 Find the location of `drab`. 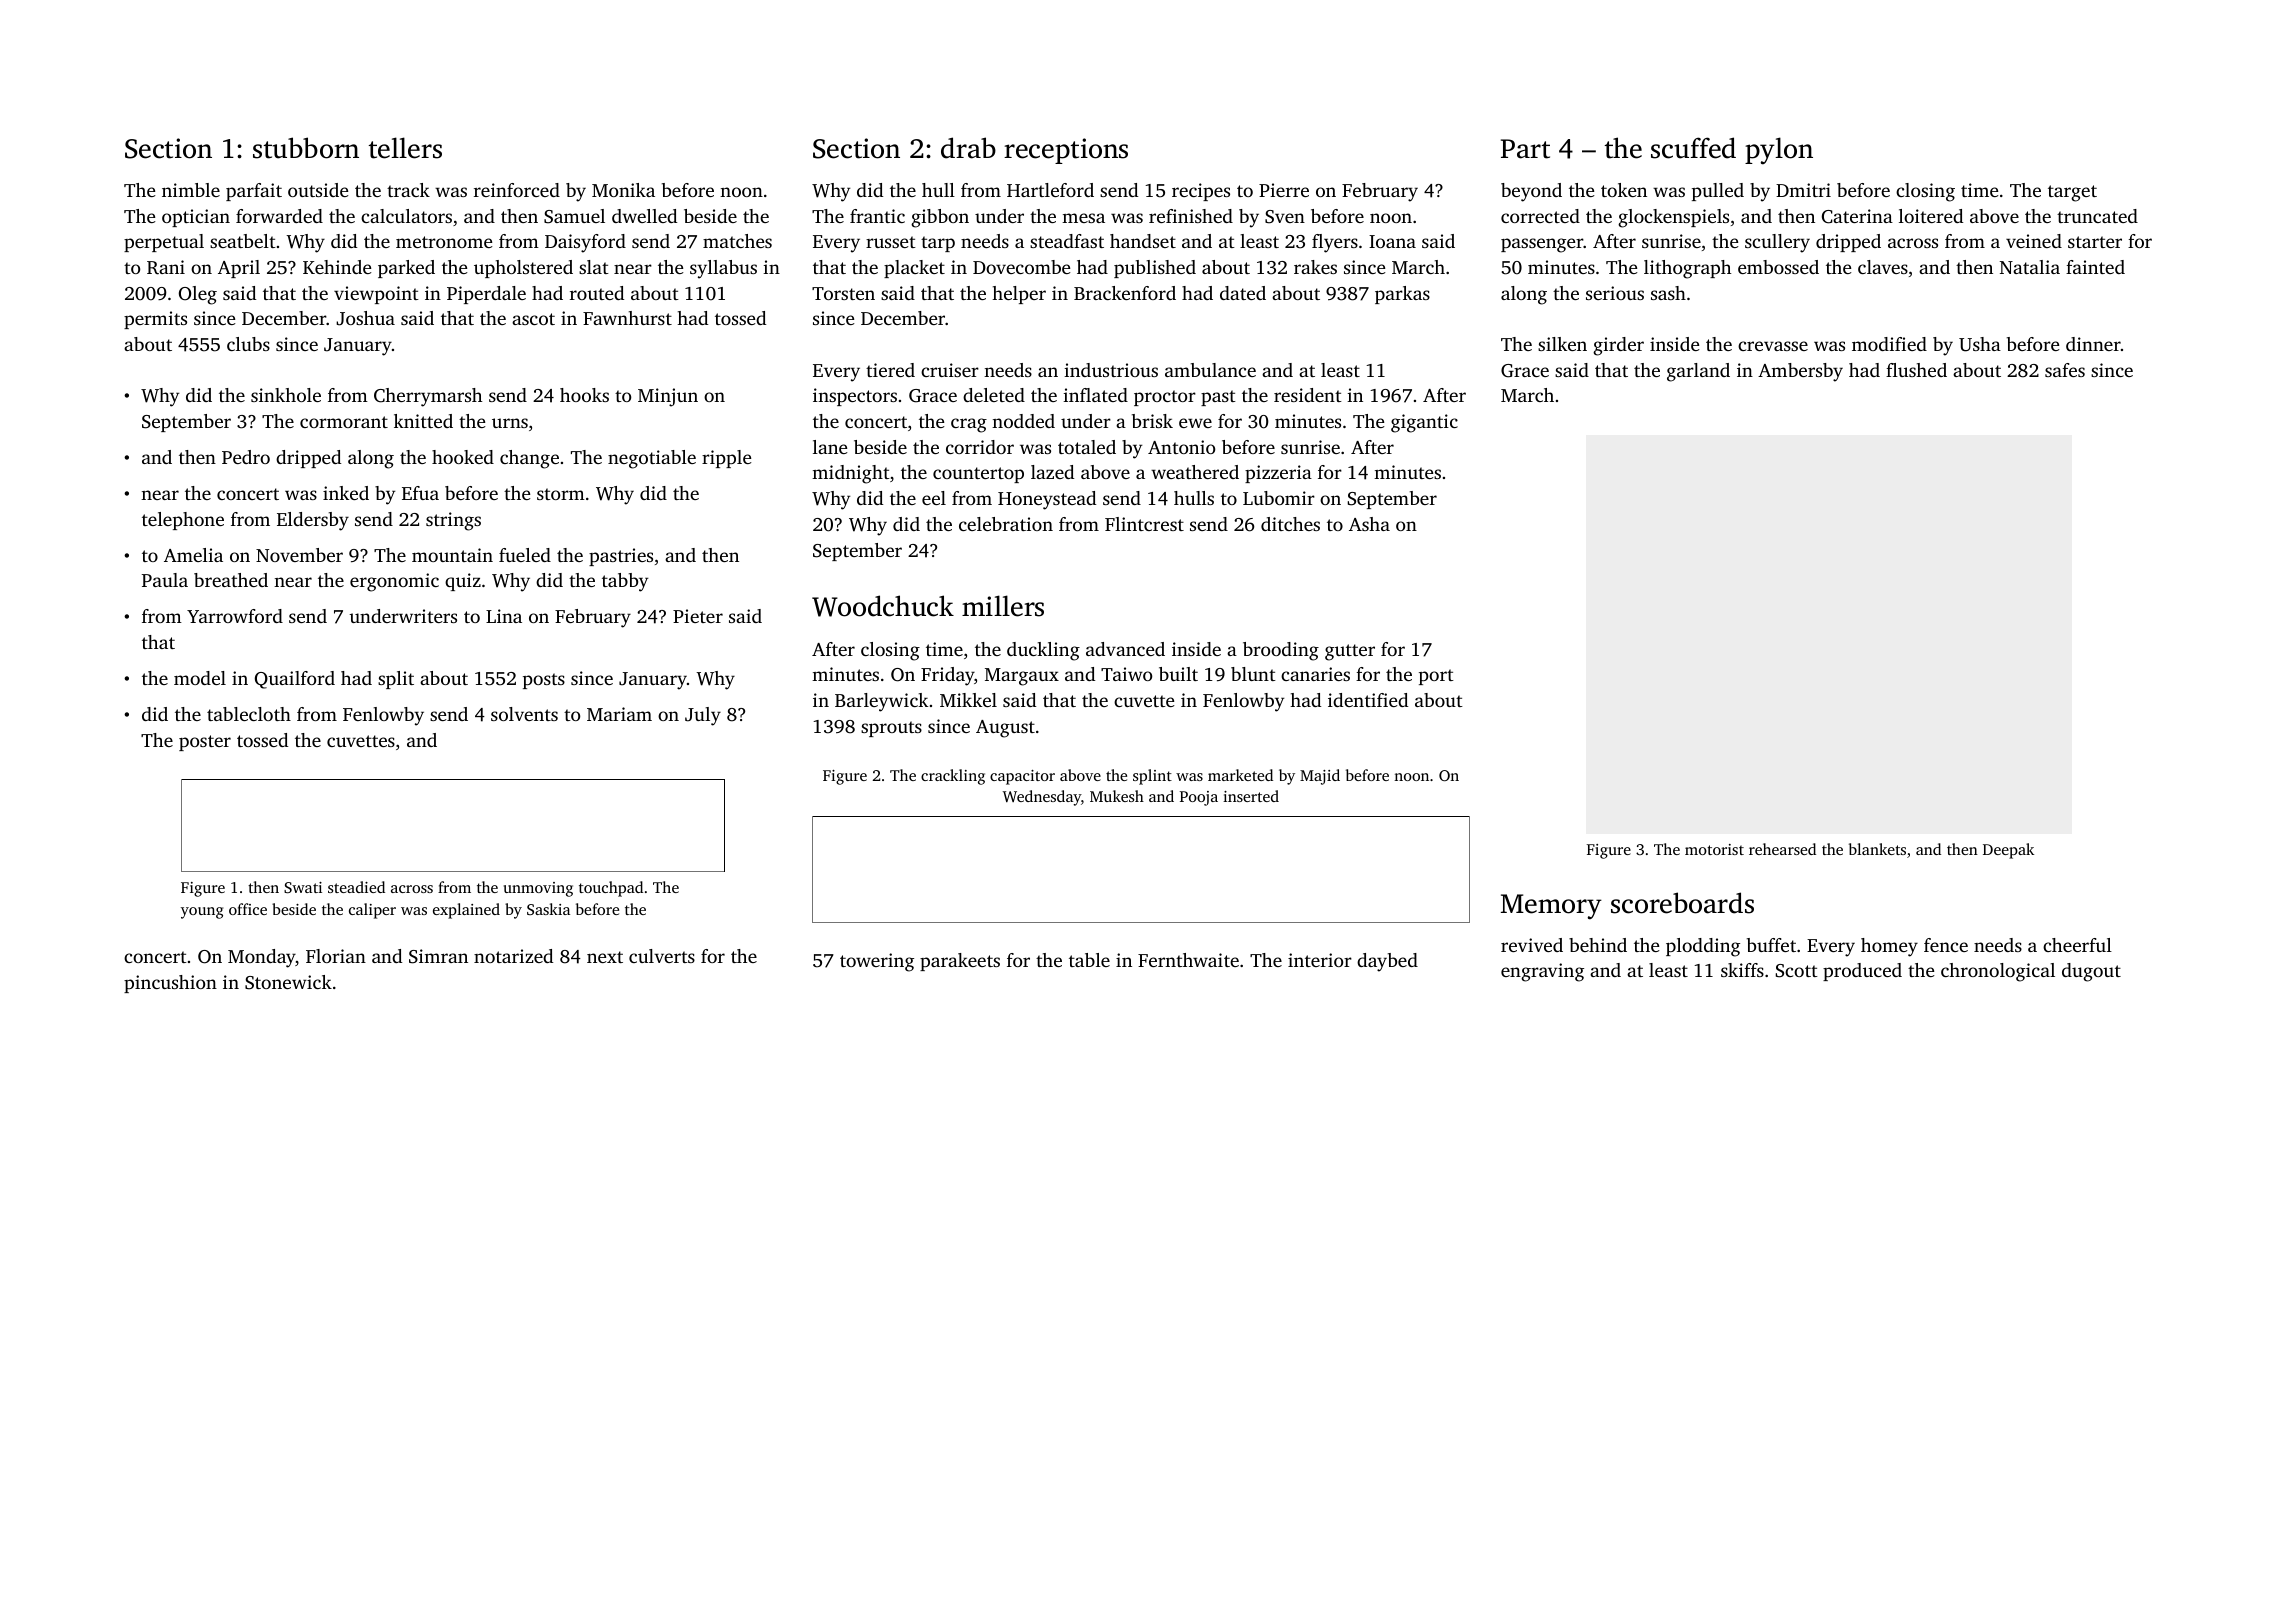

drab is located at coordinates (968, 148).
